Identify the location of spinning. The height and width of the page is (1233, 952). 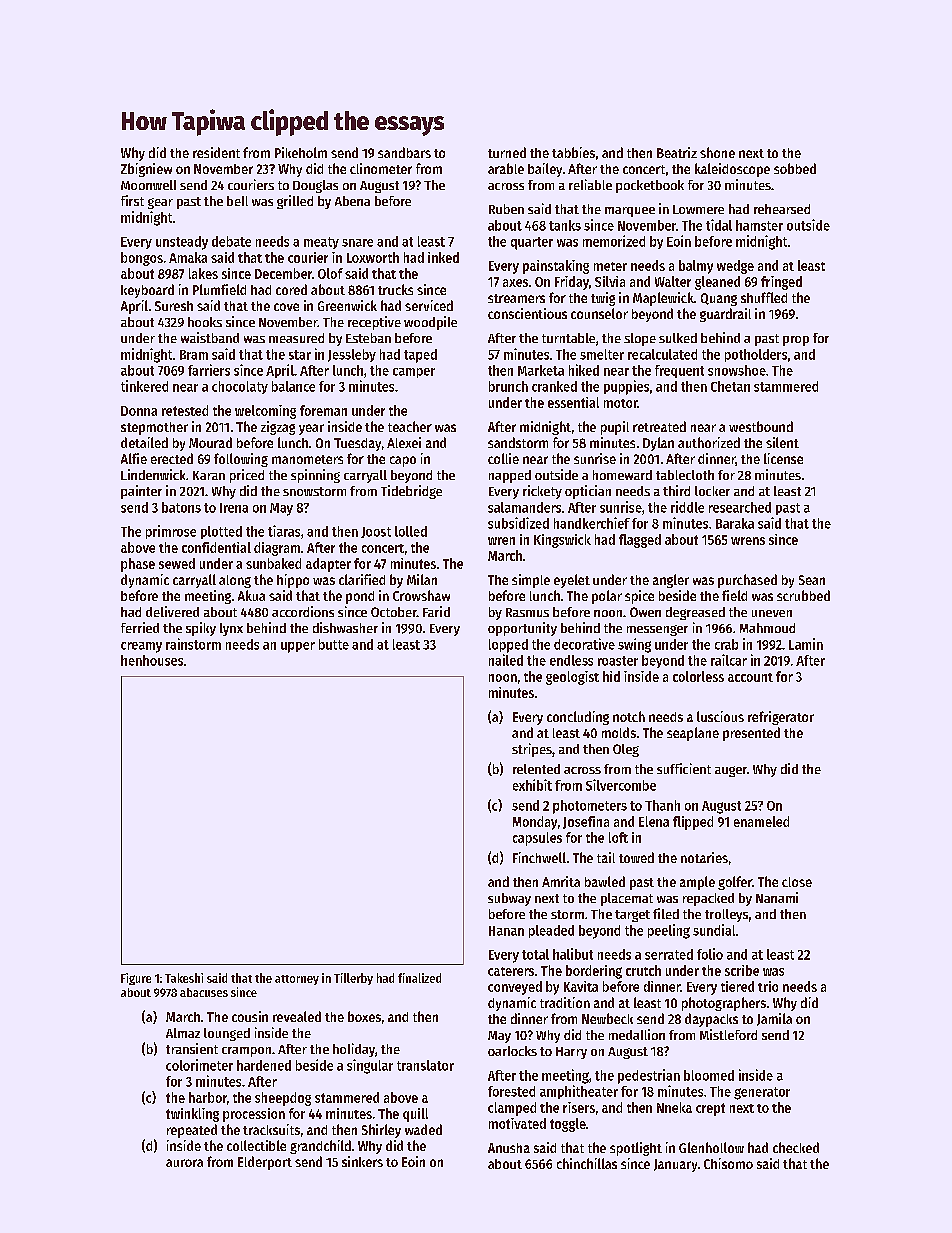
(315, 476).
